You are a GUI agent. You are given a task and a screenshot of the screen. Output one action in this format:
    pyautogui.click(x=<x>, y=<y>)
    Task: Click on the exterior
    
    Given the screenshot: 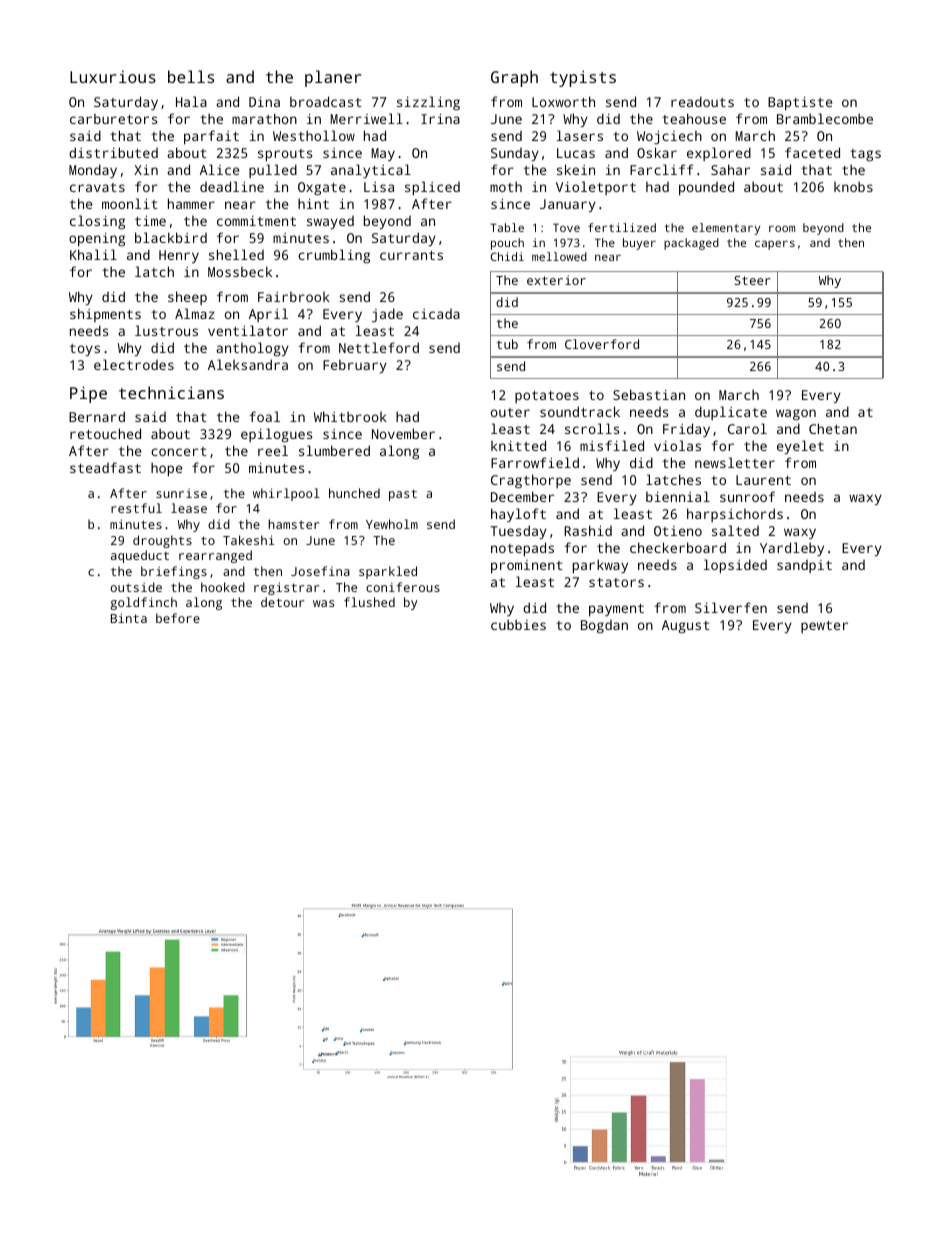 What is the action you would take?
    pyautogui.click(x=556, y=280)
